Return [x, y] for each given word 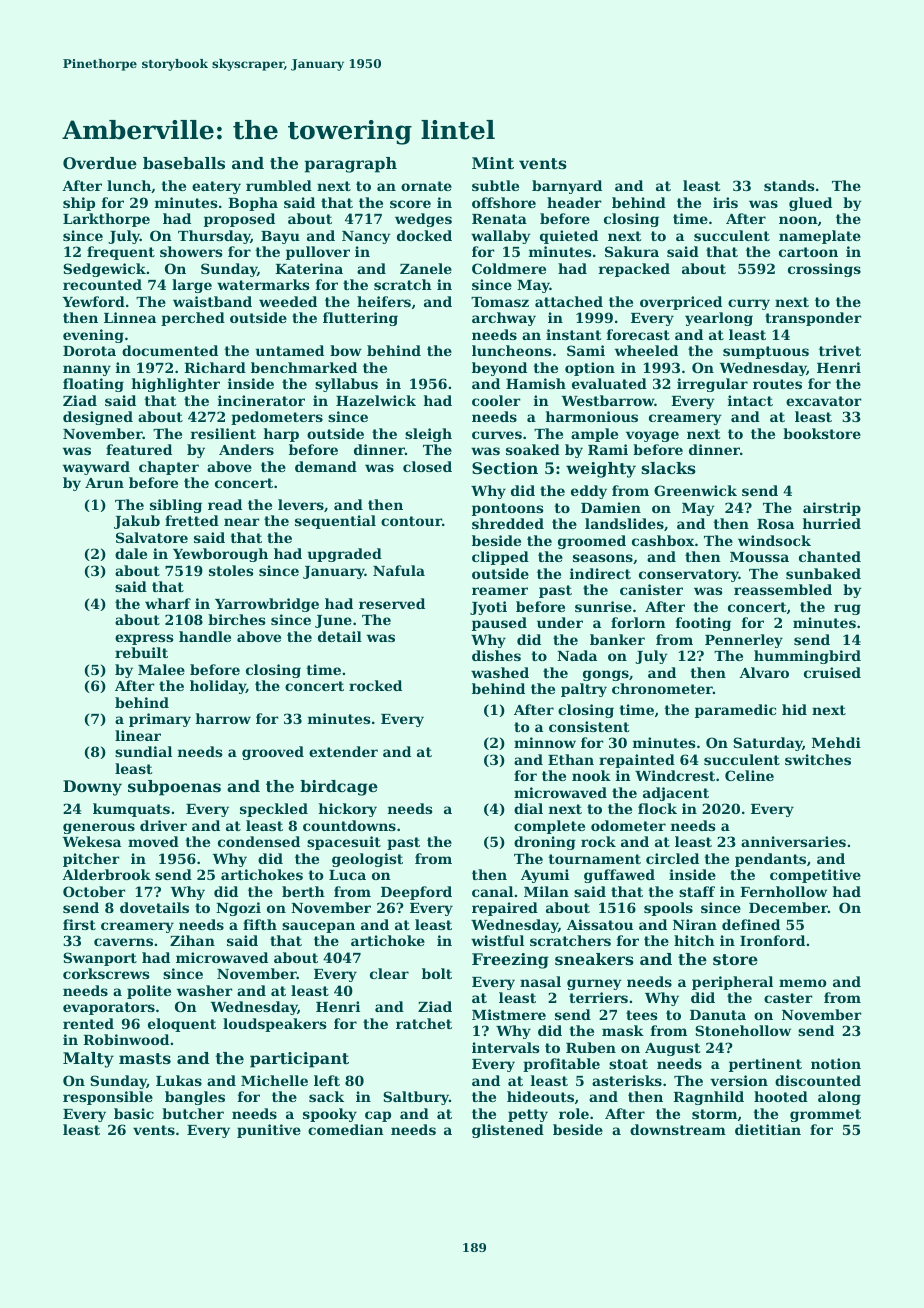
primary [160, 720]
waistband [212, 301]
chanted [830, 556]
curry [749, 304]
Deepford [416, 893]
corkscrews [106, 973]
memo [802, 983]
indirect [600, 573]
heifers [384, 301]
